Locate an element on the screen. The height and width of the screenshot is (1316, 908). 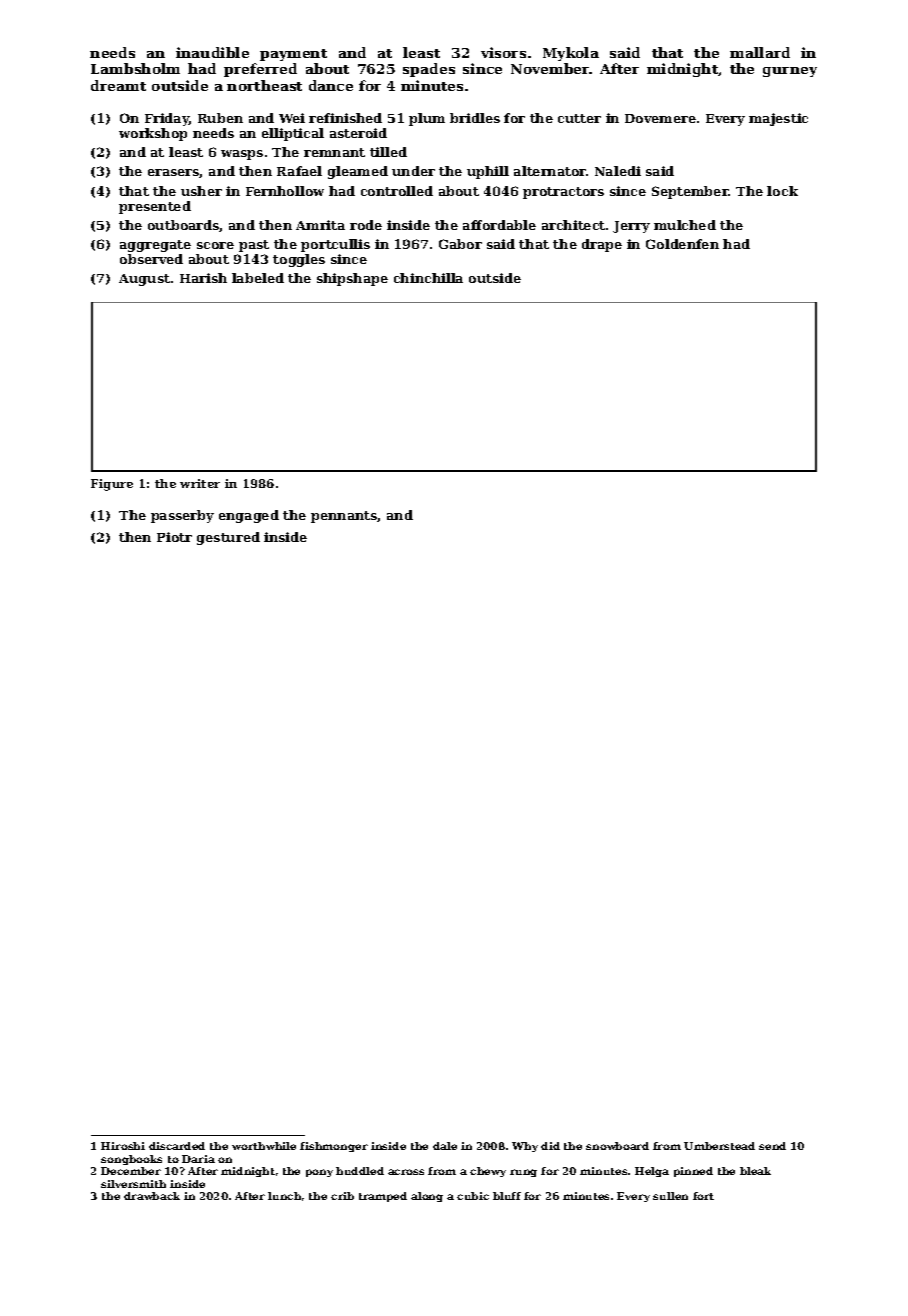
score is located at coordinates (215, 245).
